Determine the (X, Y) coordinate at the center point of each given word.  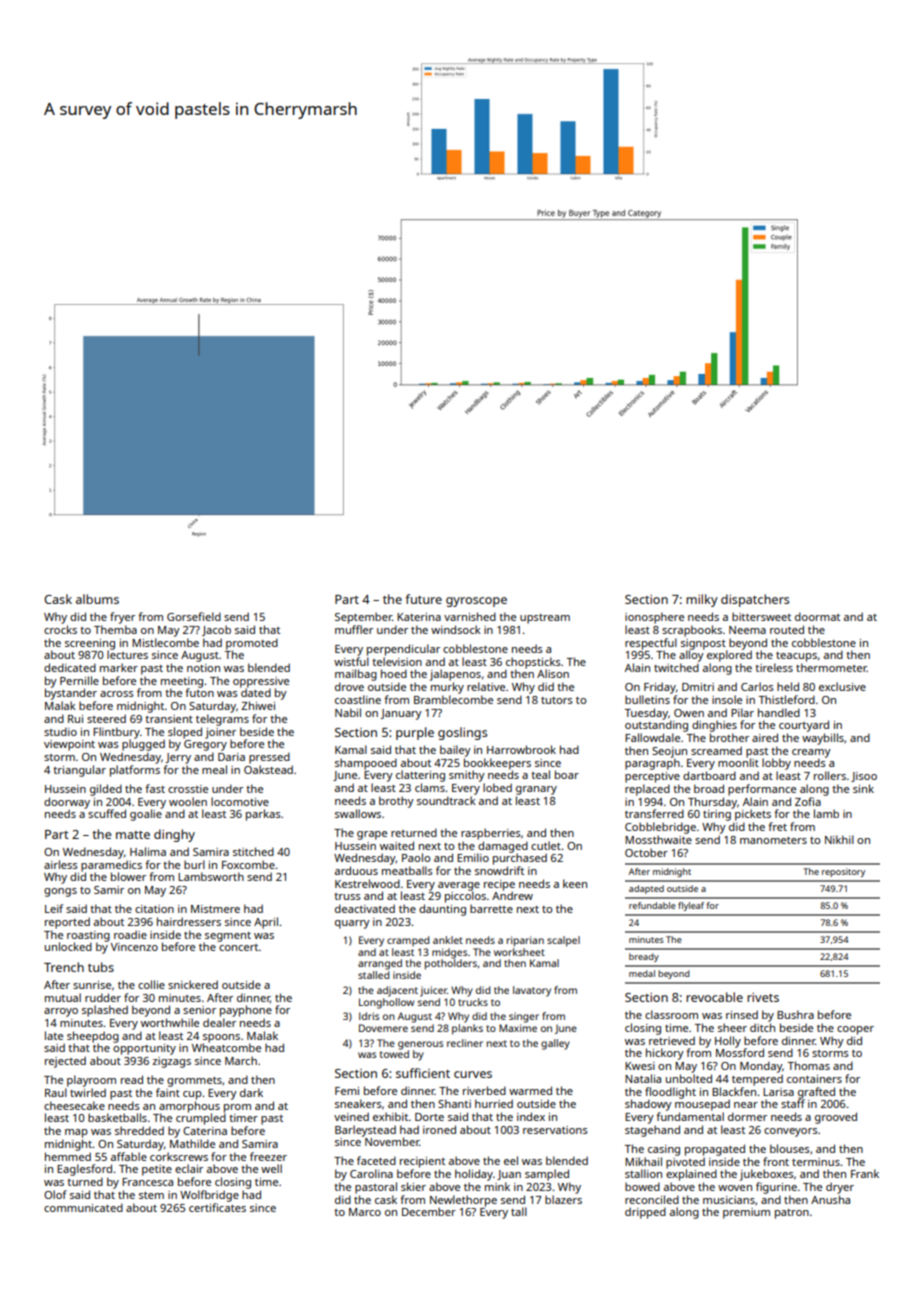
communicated (83, 1207)
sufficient (423, 1073)
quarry (352, 924)
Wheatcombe (226, 1047)
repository (843, 872)
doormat (817, 616)
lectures (127, 654)
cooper (855, 1030)
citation (154, 909)
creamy (811, 753)
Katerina (419, 617)
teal (540, 774)
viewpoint (69, 745)
